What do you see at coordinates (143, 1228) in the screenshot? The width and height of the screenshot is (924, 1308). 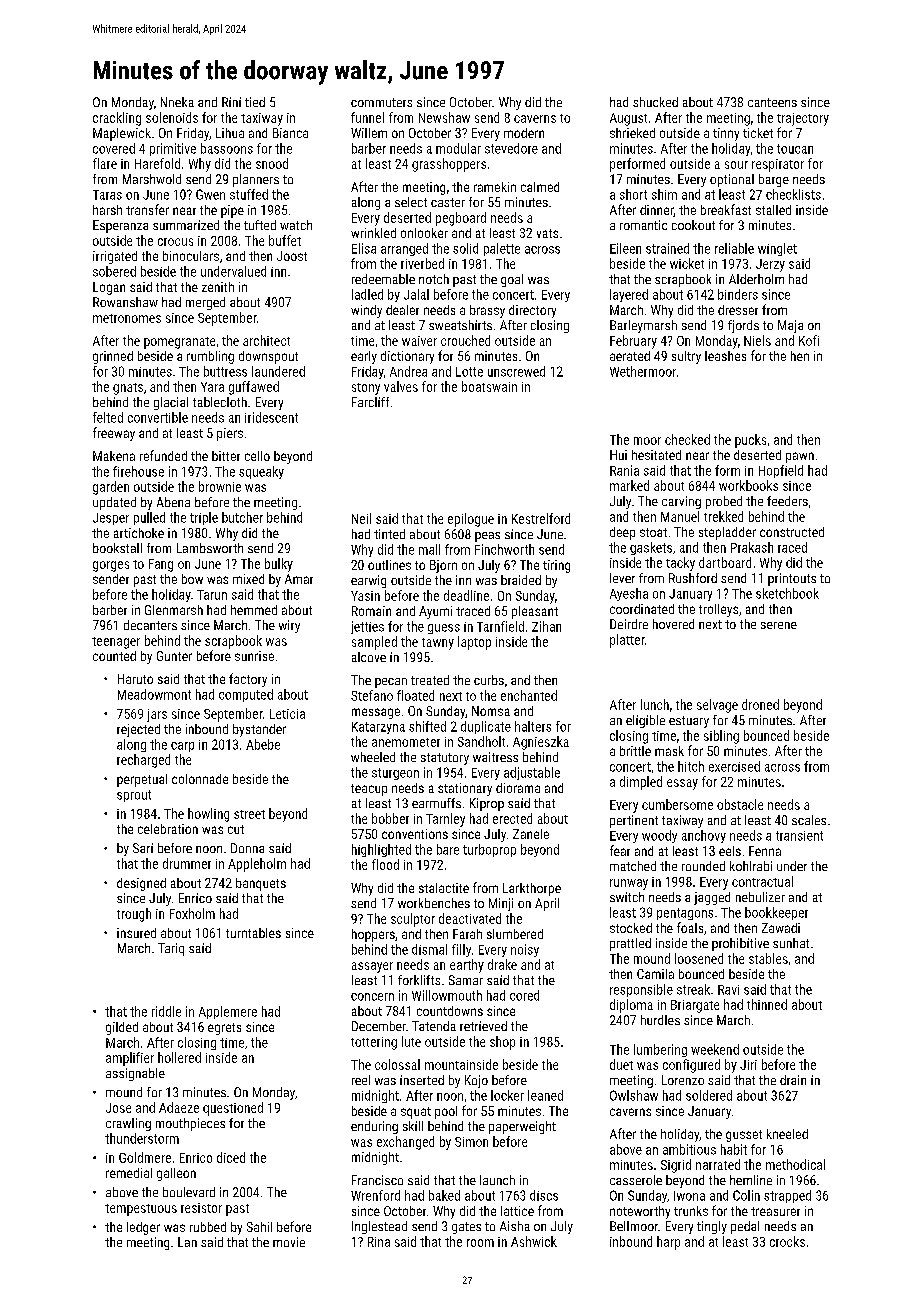 I see `ledger` at bounding box center [143, 1228].
